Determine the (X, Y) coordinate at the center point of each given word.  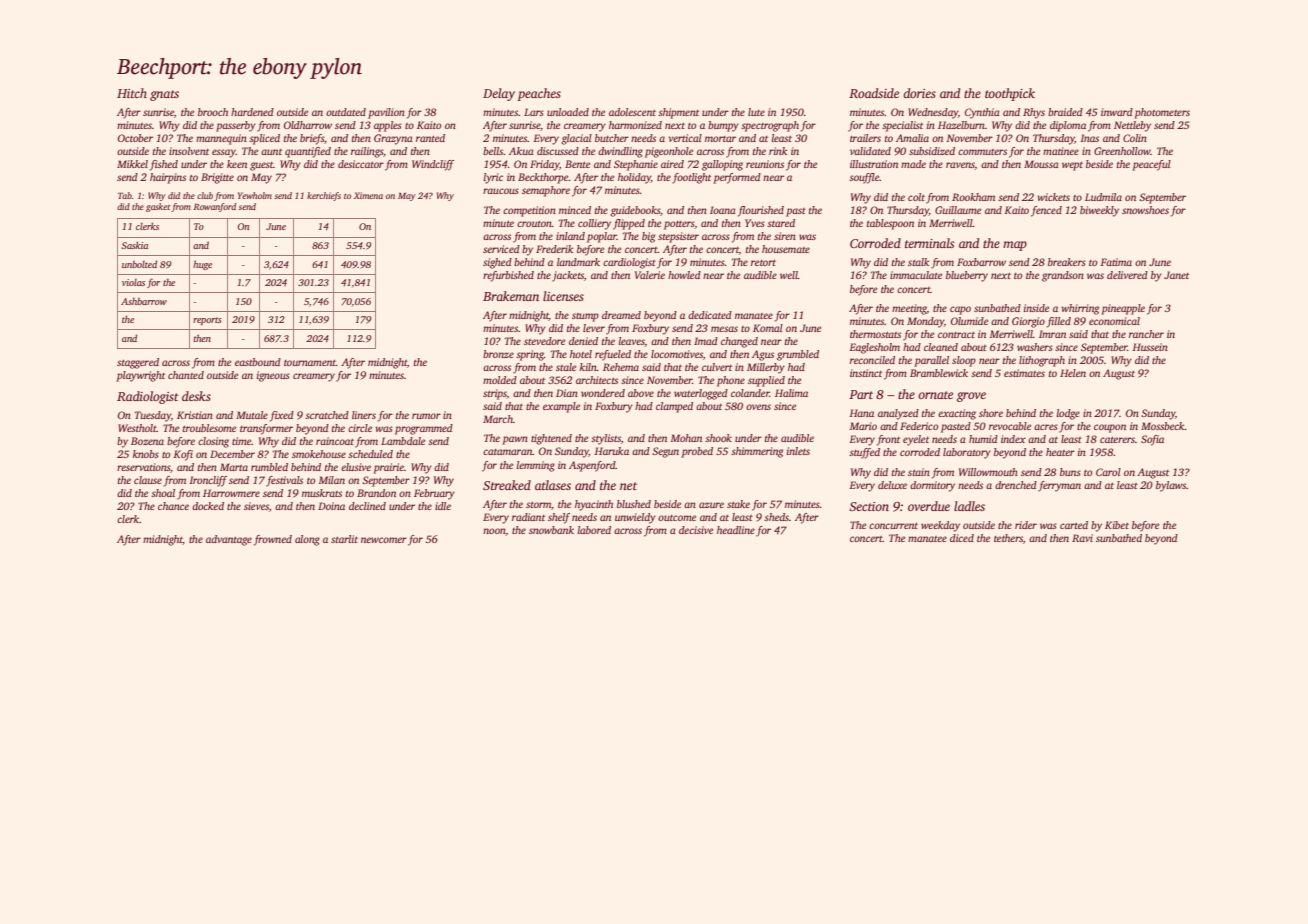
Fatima (1116, 262)
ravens (960, 166)
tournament (310, 363)
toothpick (1010, 94)
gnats (164, 95)
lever (594, 328)
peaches (539, 94)
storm (538, 505)
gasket (158, 207)
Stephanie (636, 165)
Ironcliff (208, 481)
